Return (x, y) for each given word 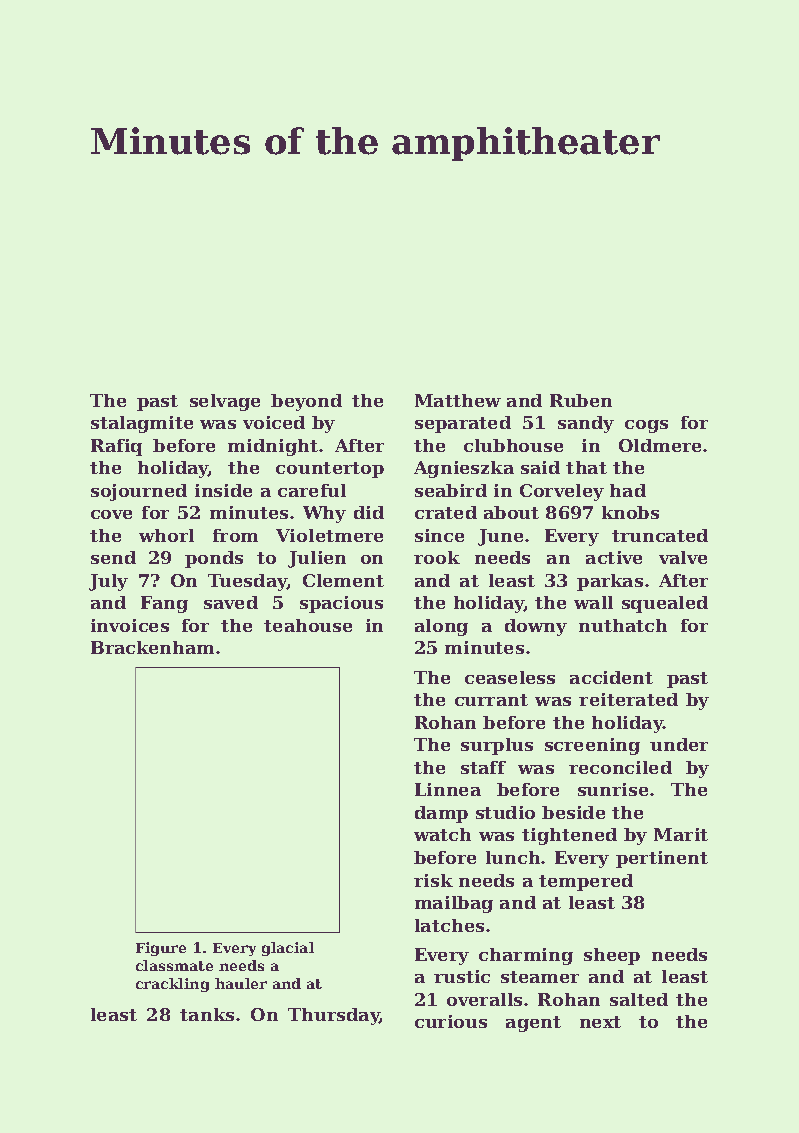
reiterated (628, 699)
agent (533, 1024)
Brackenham (152, 647)
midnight (273, 447)
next (600, 1022)
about (511, 512)
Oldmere (660, 445)
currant (491, 700)
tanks (207, 1014)
